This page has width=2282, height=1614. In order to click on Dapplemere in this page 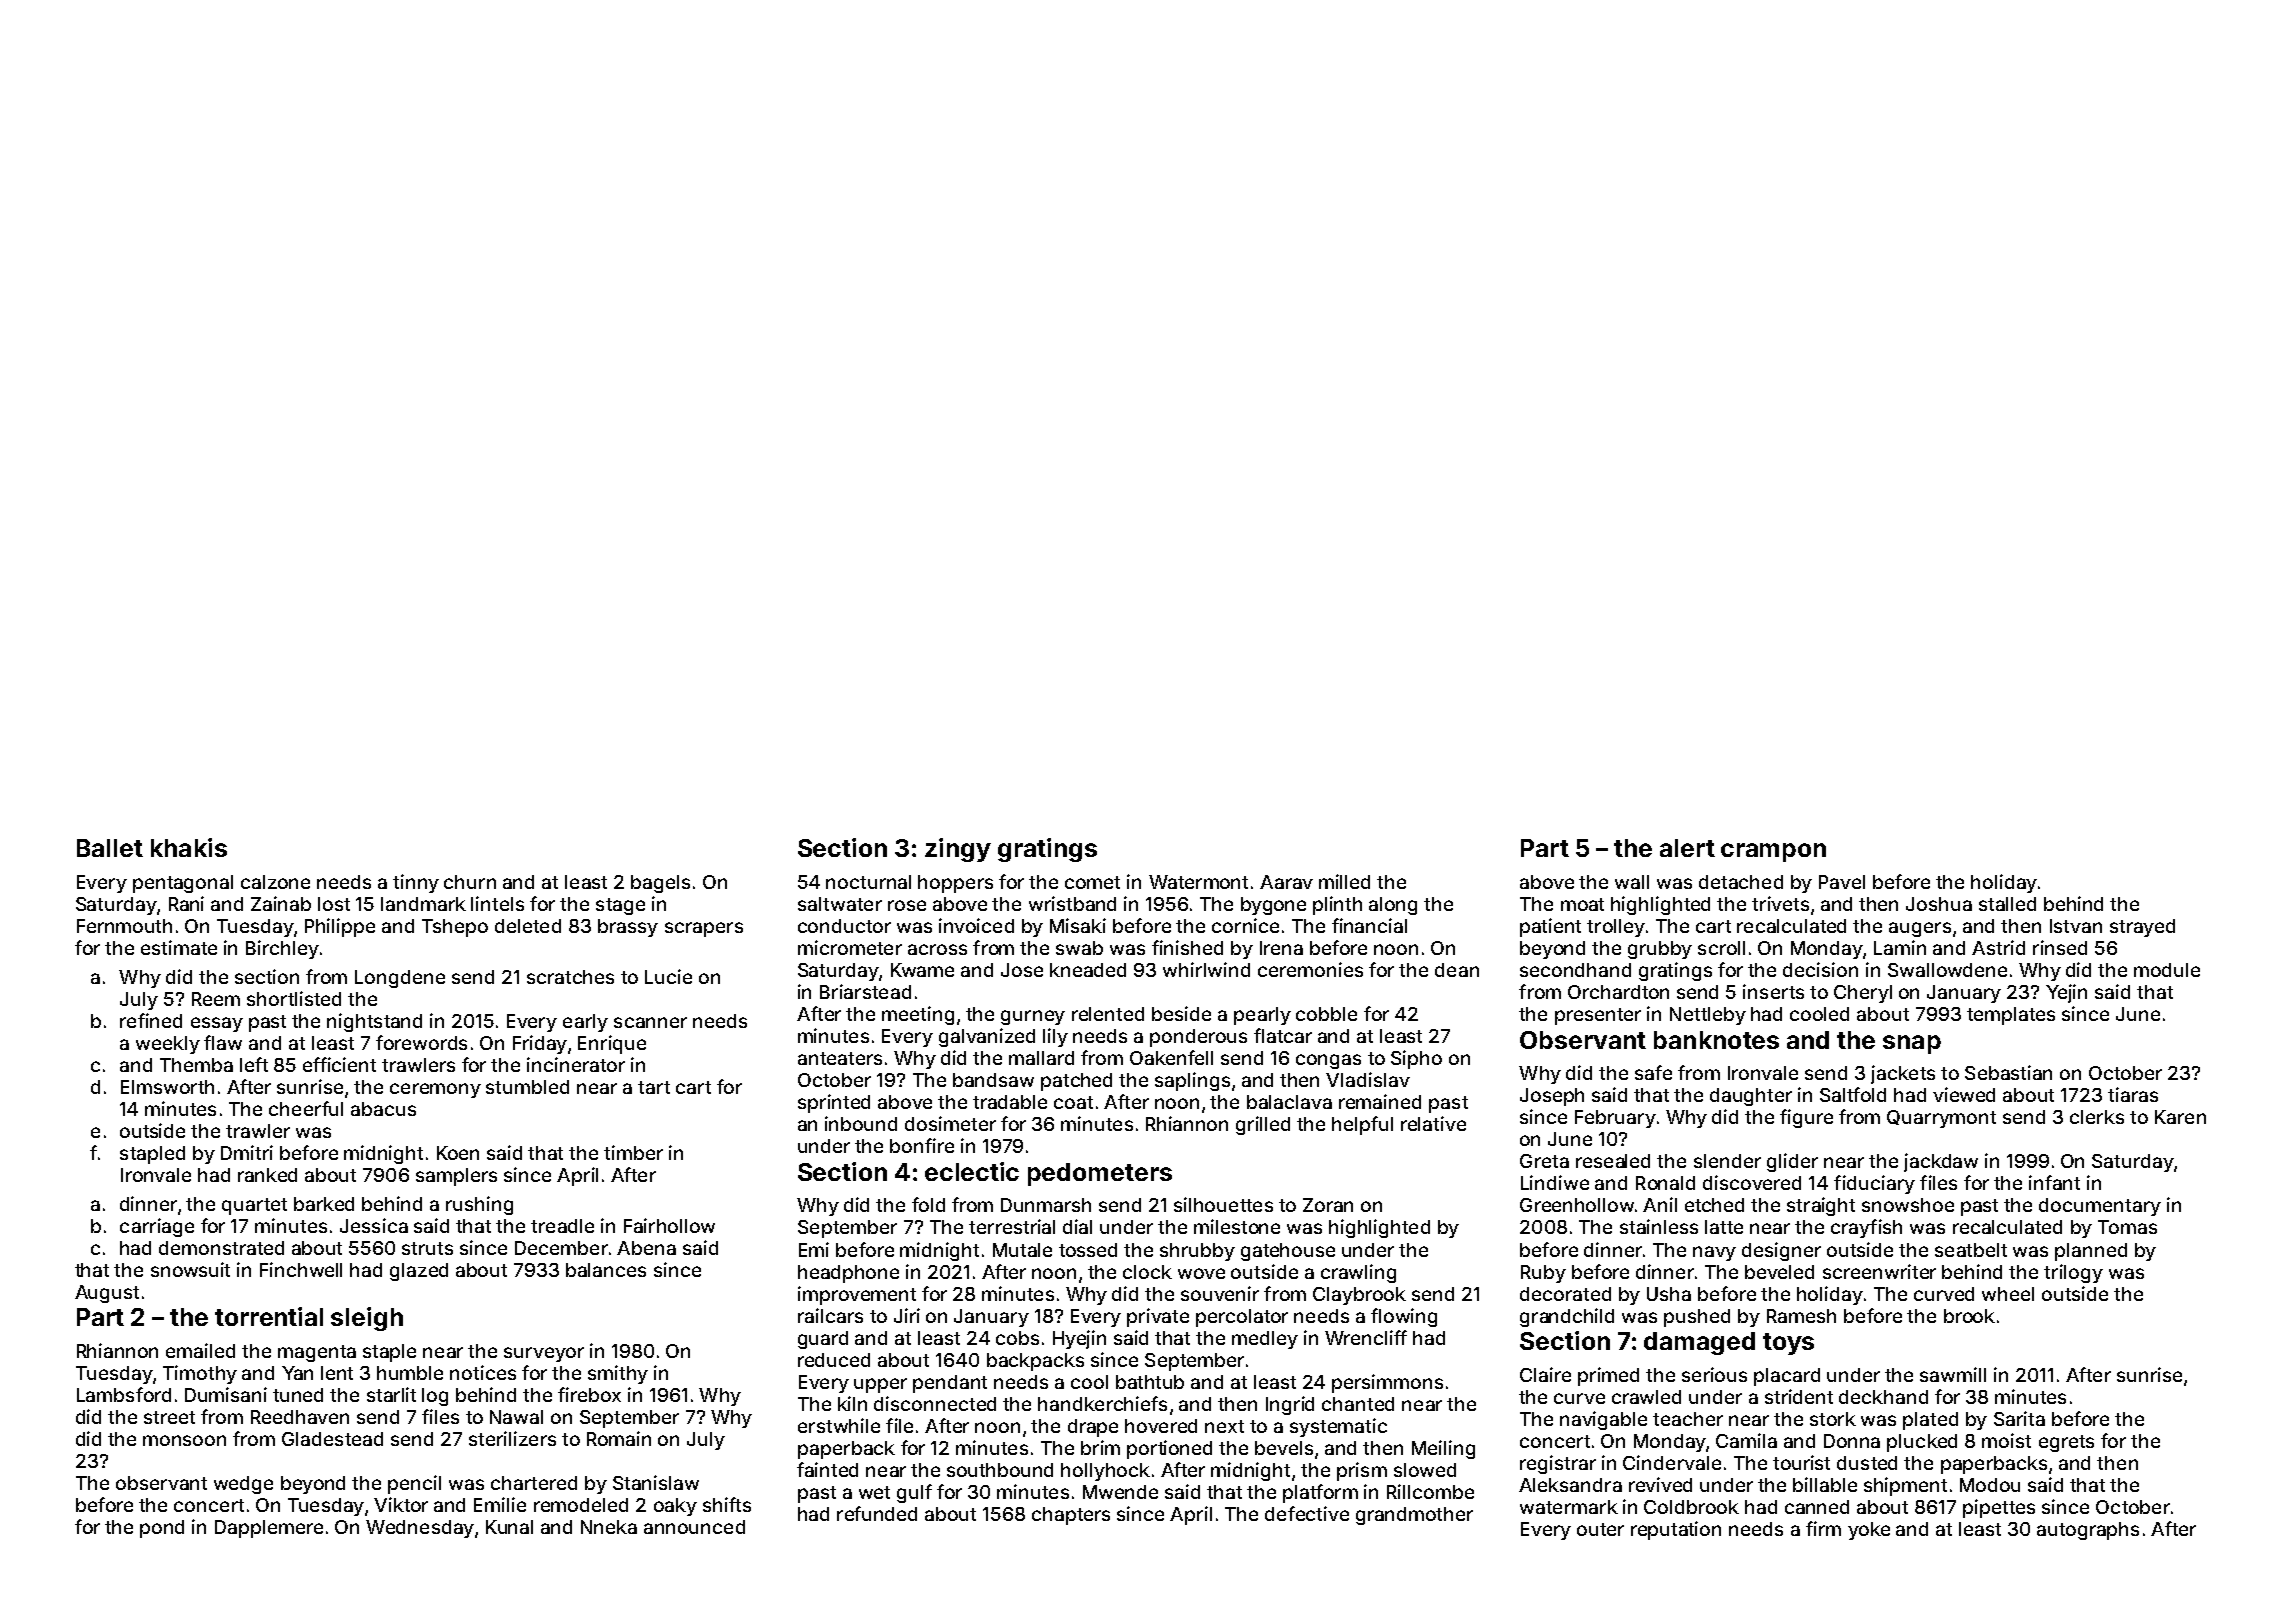, I will do `click(269, 1529)`.
